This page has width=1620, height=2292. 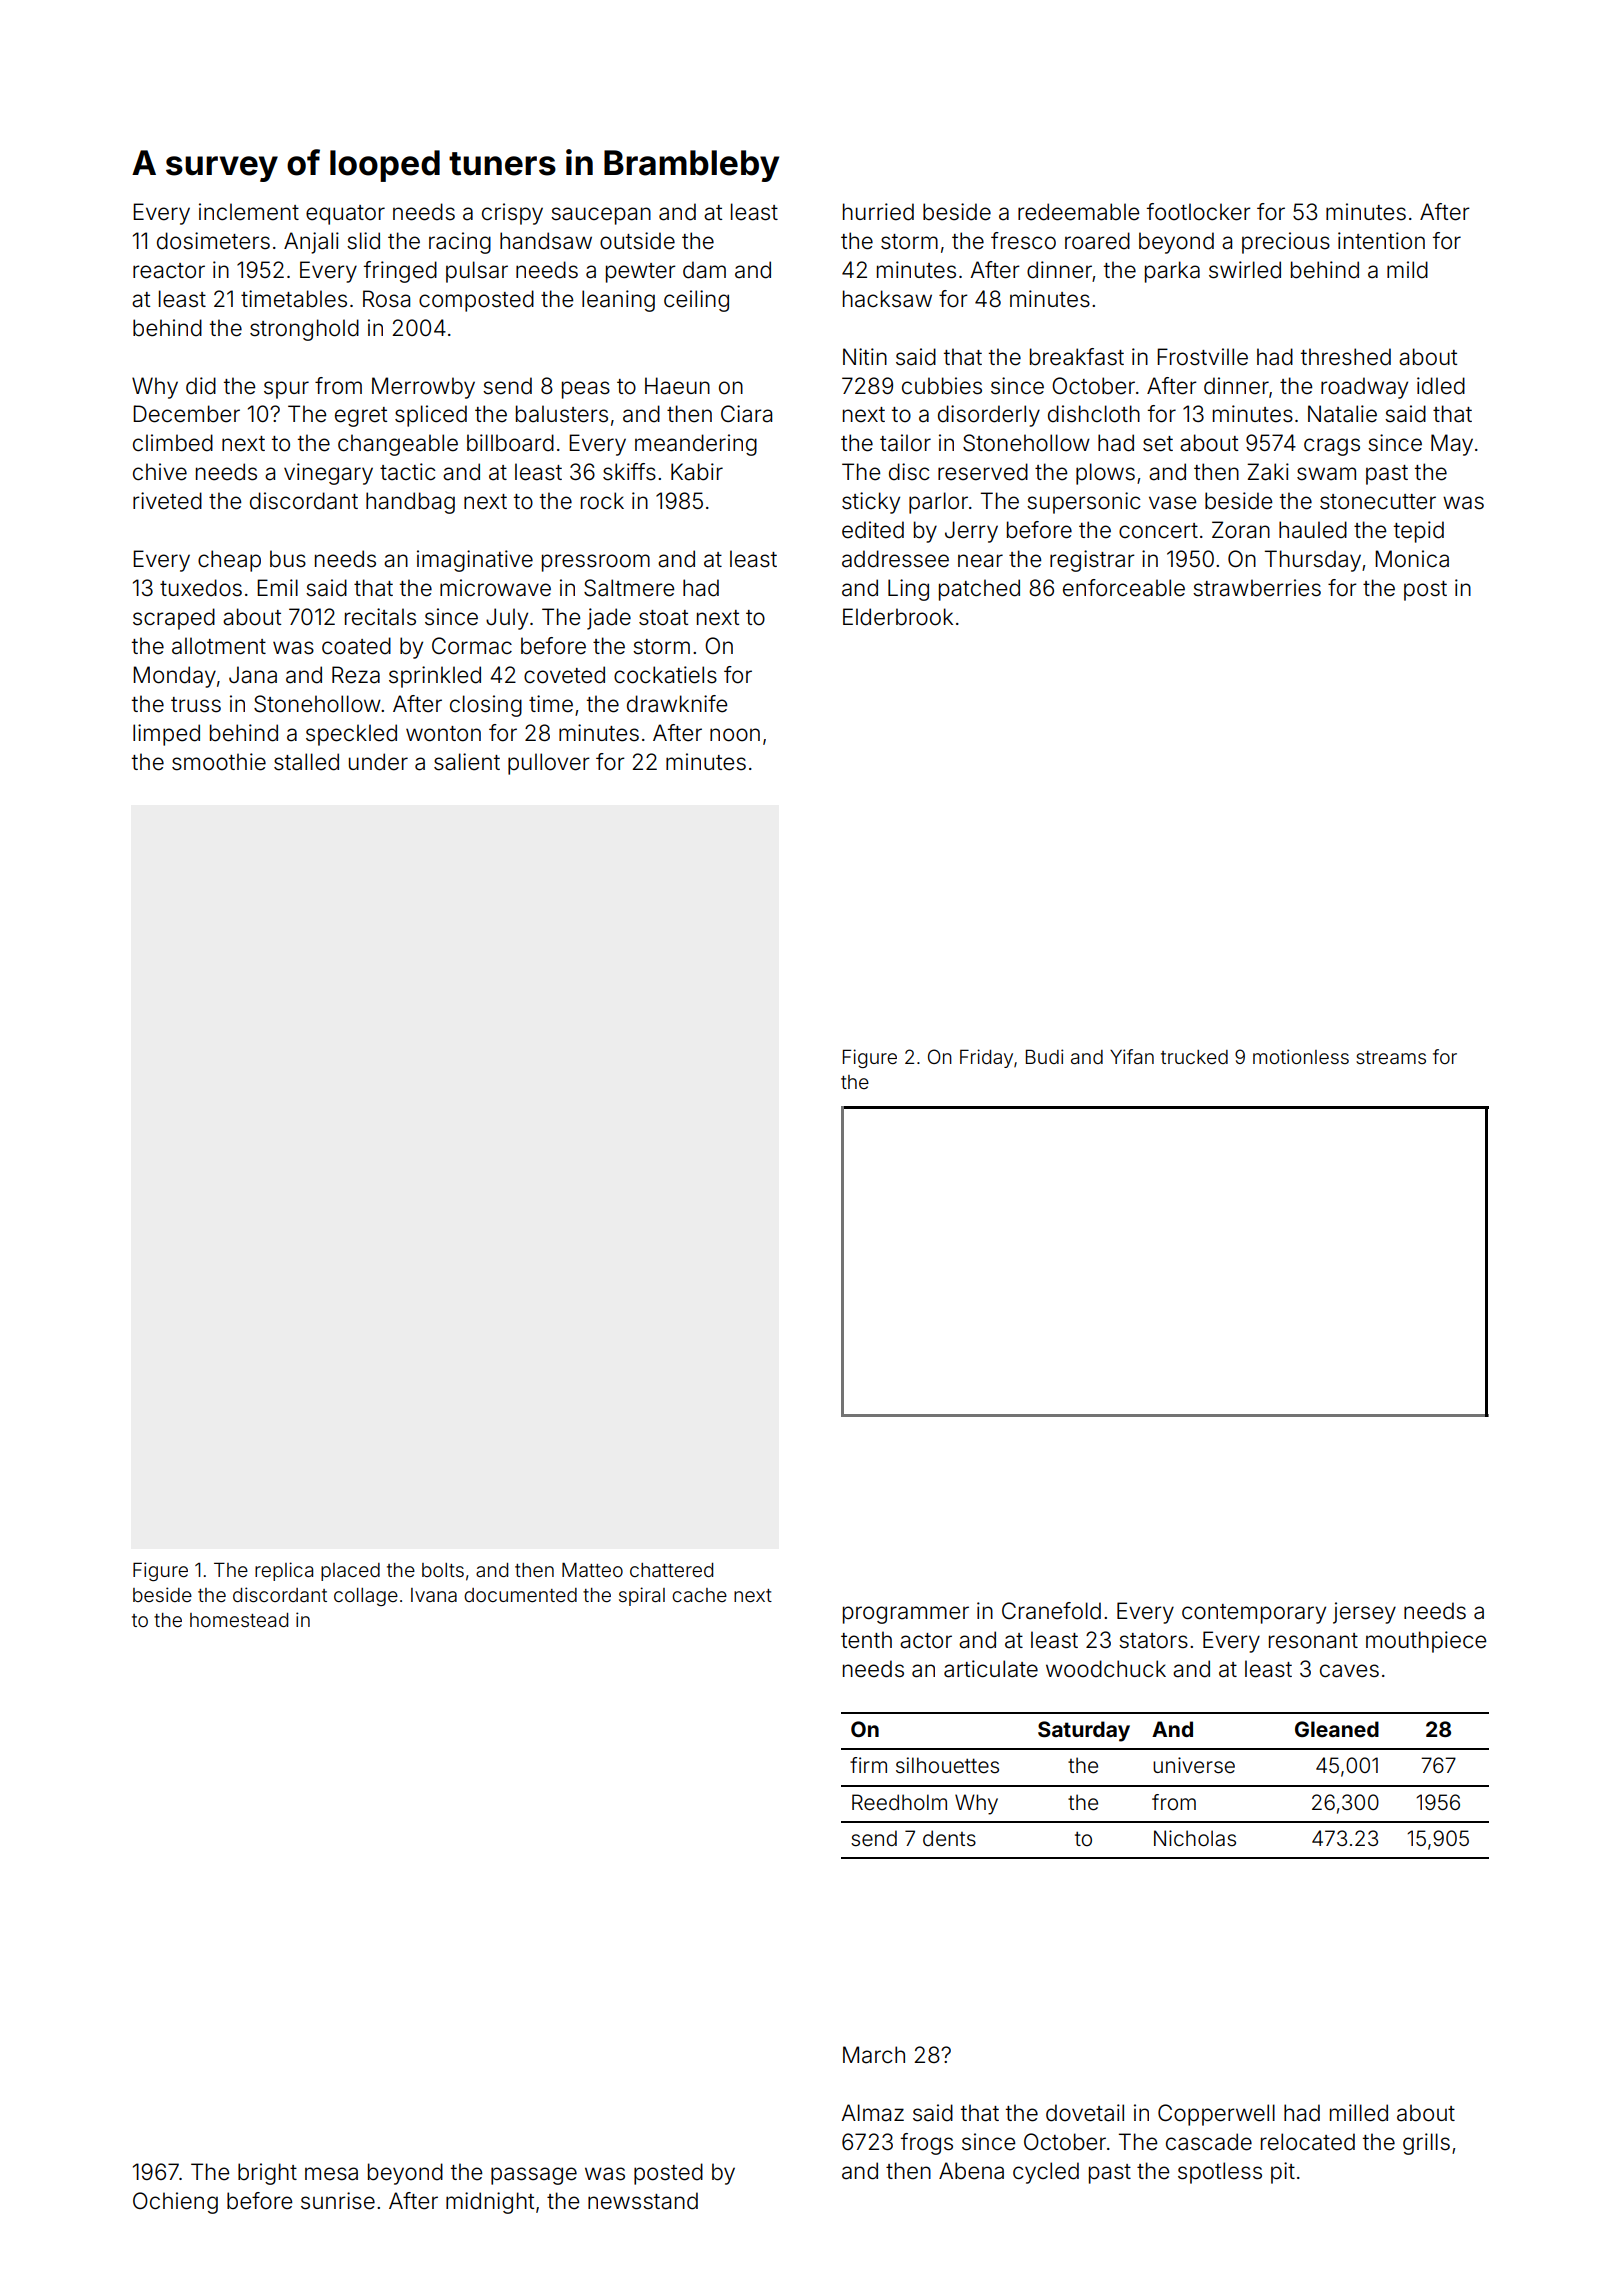 What do you see at coordinates (1426, 1642) in the page?
I see `mouthpiece` at bounding box center [1426, 1642].
